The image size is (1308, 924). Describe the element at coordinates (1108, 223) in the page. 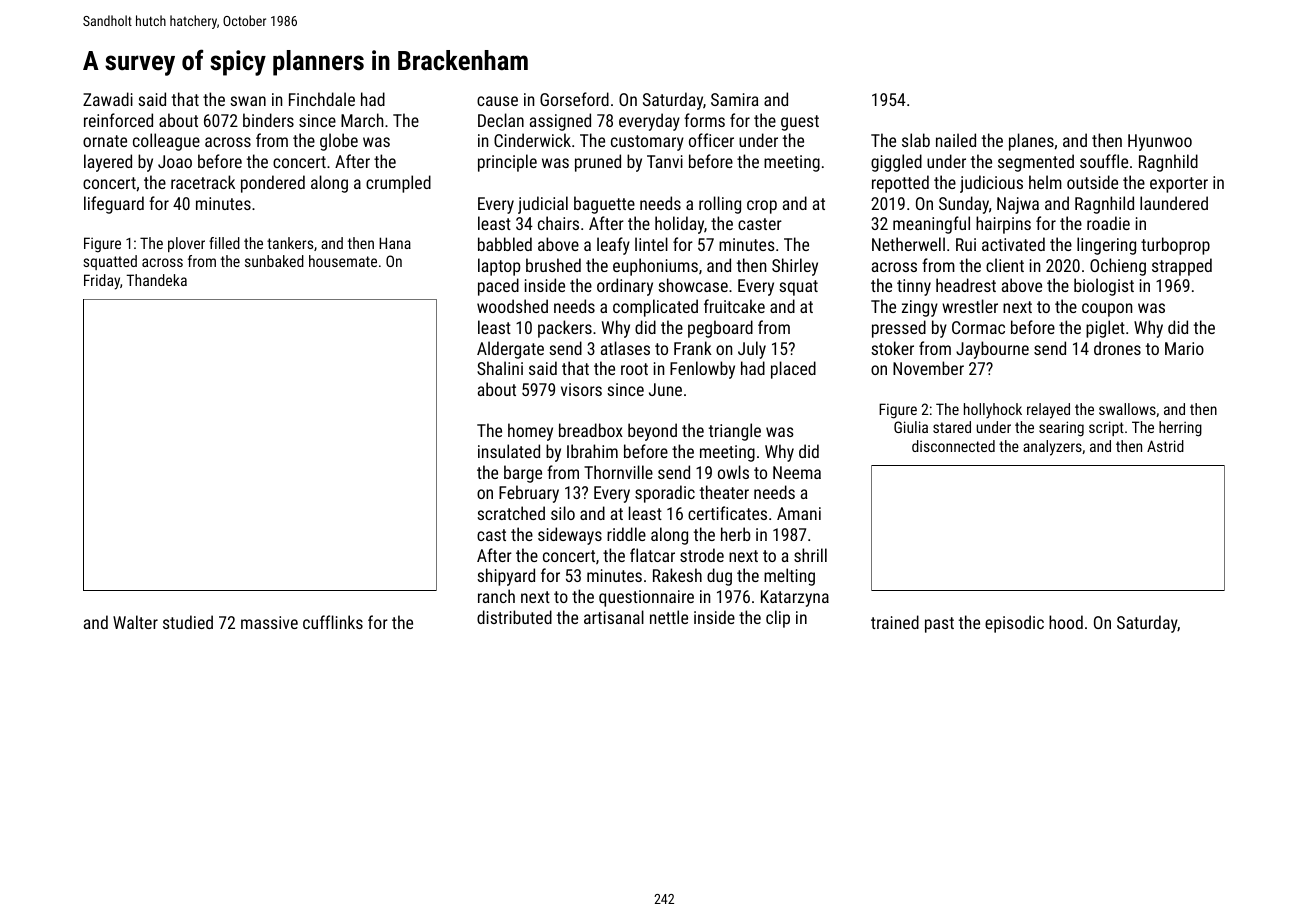

I see `roadie` at that location.
